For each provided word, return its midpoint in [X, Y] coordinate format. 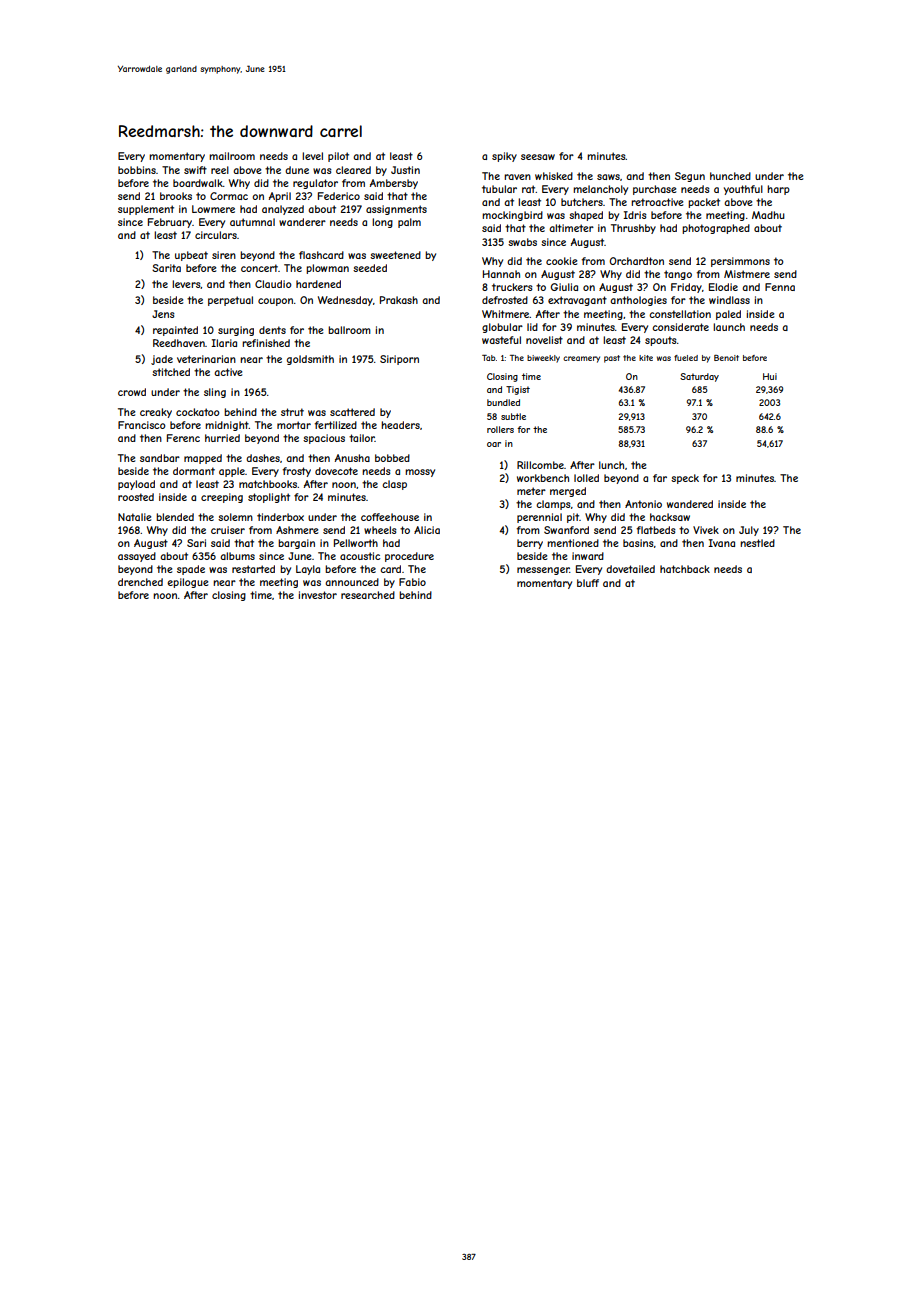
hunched [730, 176]
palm [409, 223]
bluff [588, 583]
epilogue [187, 583]
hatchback [685, 569]
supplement [146, 210]
